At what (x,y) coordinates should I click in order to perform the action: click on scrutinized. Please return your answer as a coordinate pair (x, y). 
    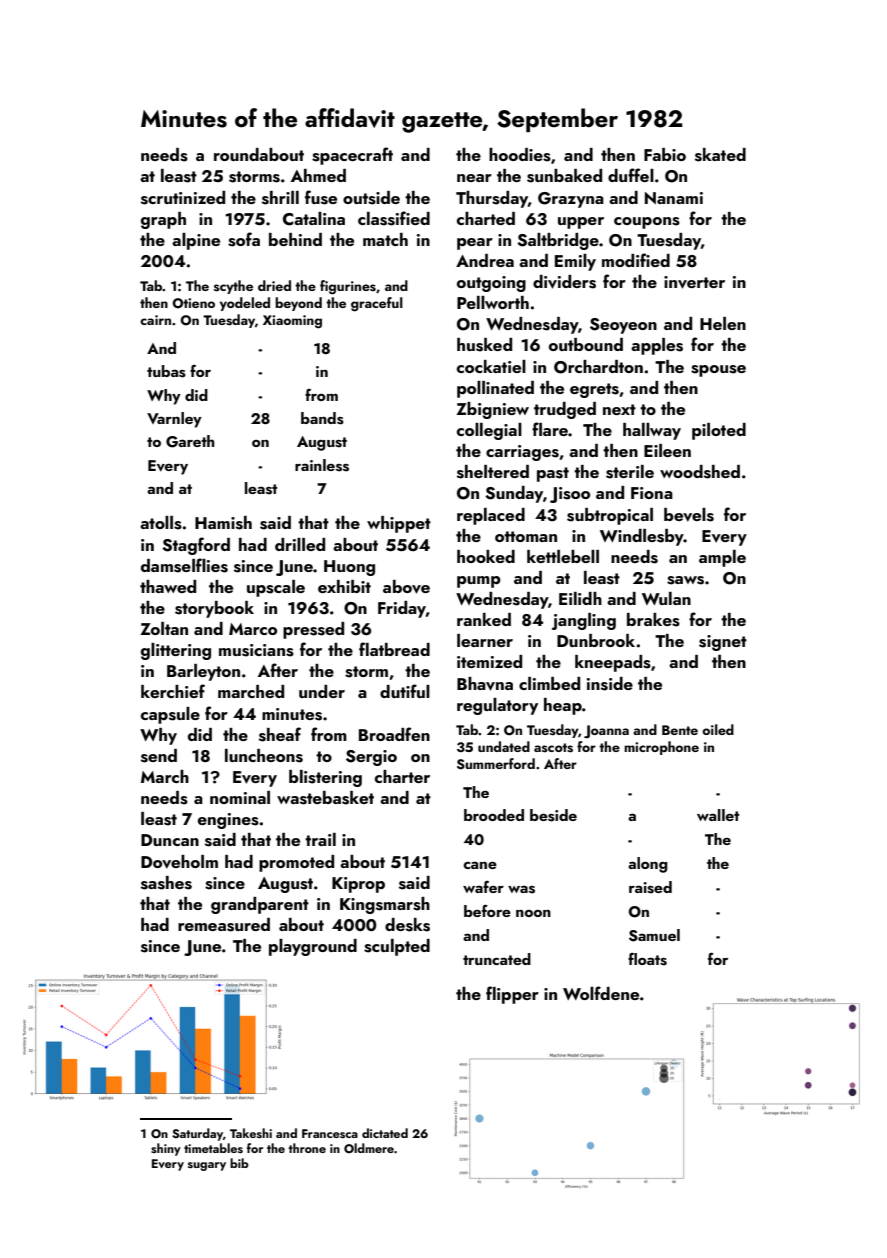
    Looking at the image, I should click on (183, 198).
